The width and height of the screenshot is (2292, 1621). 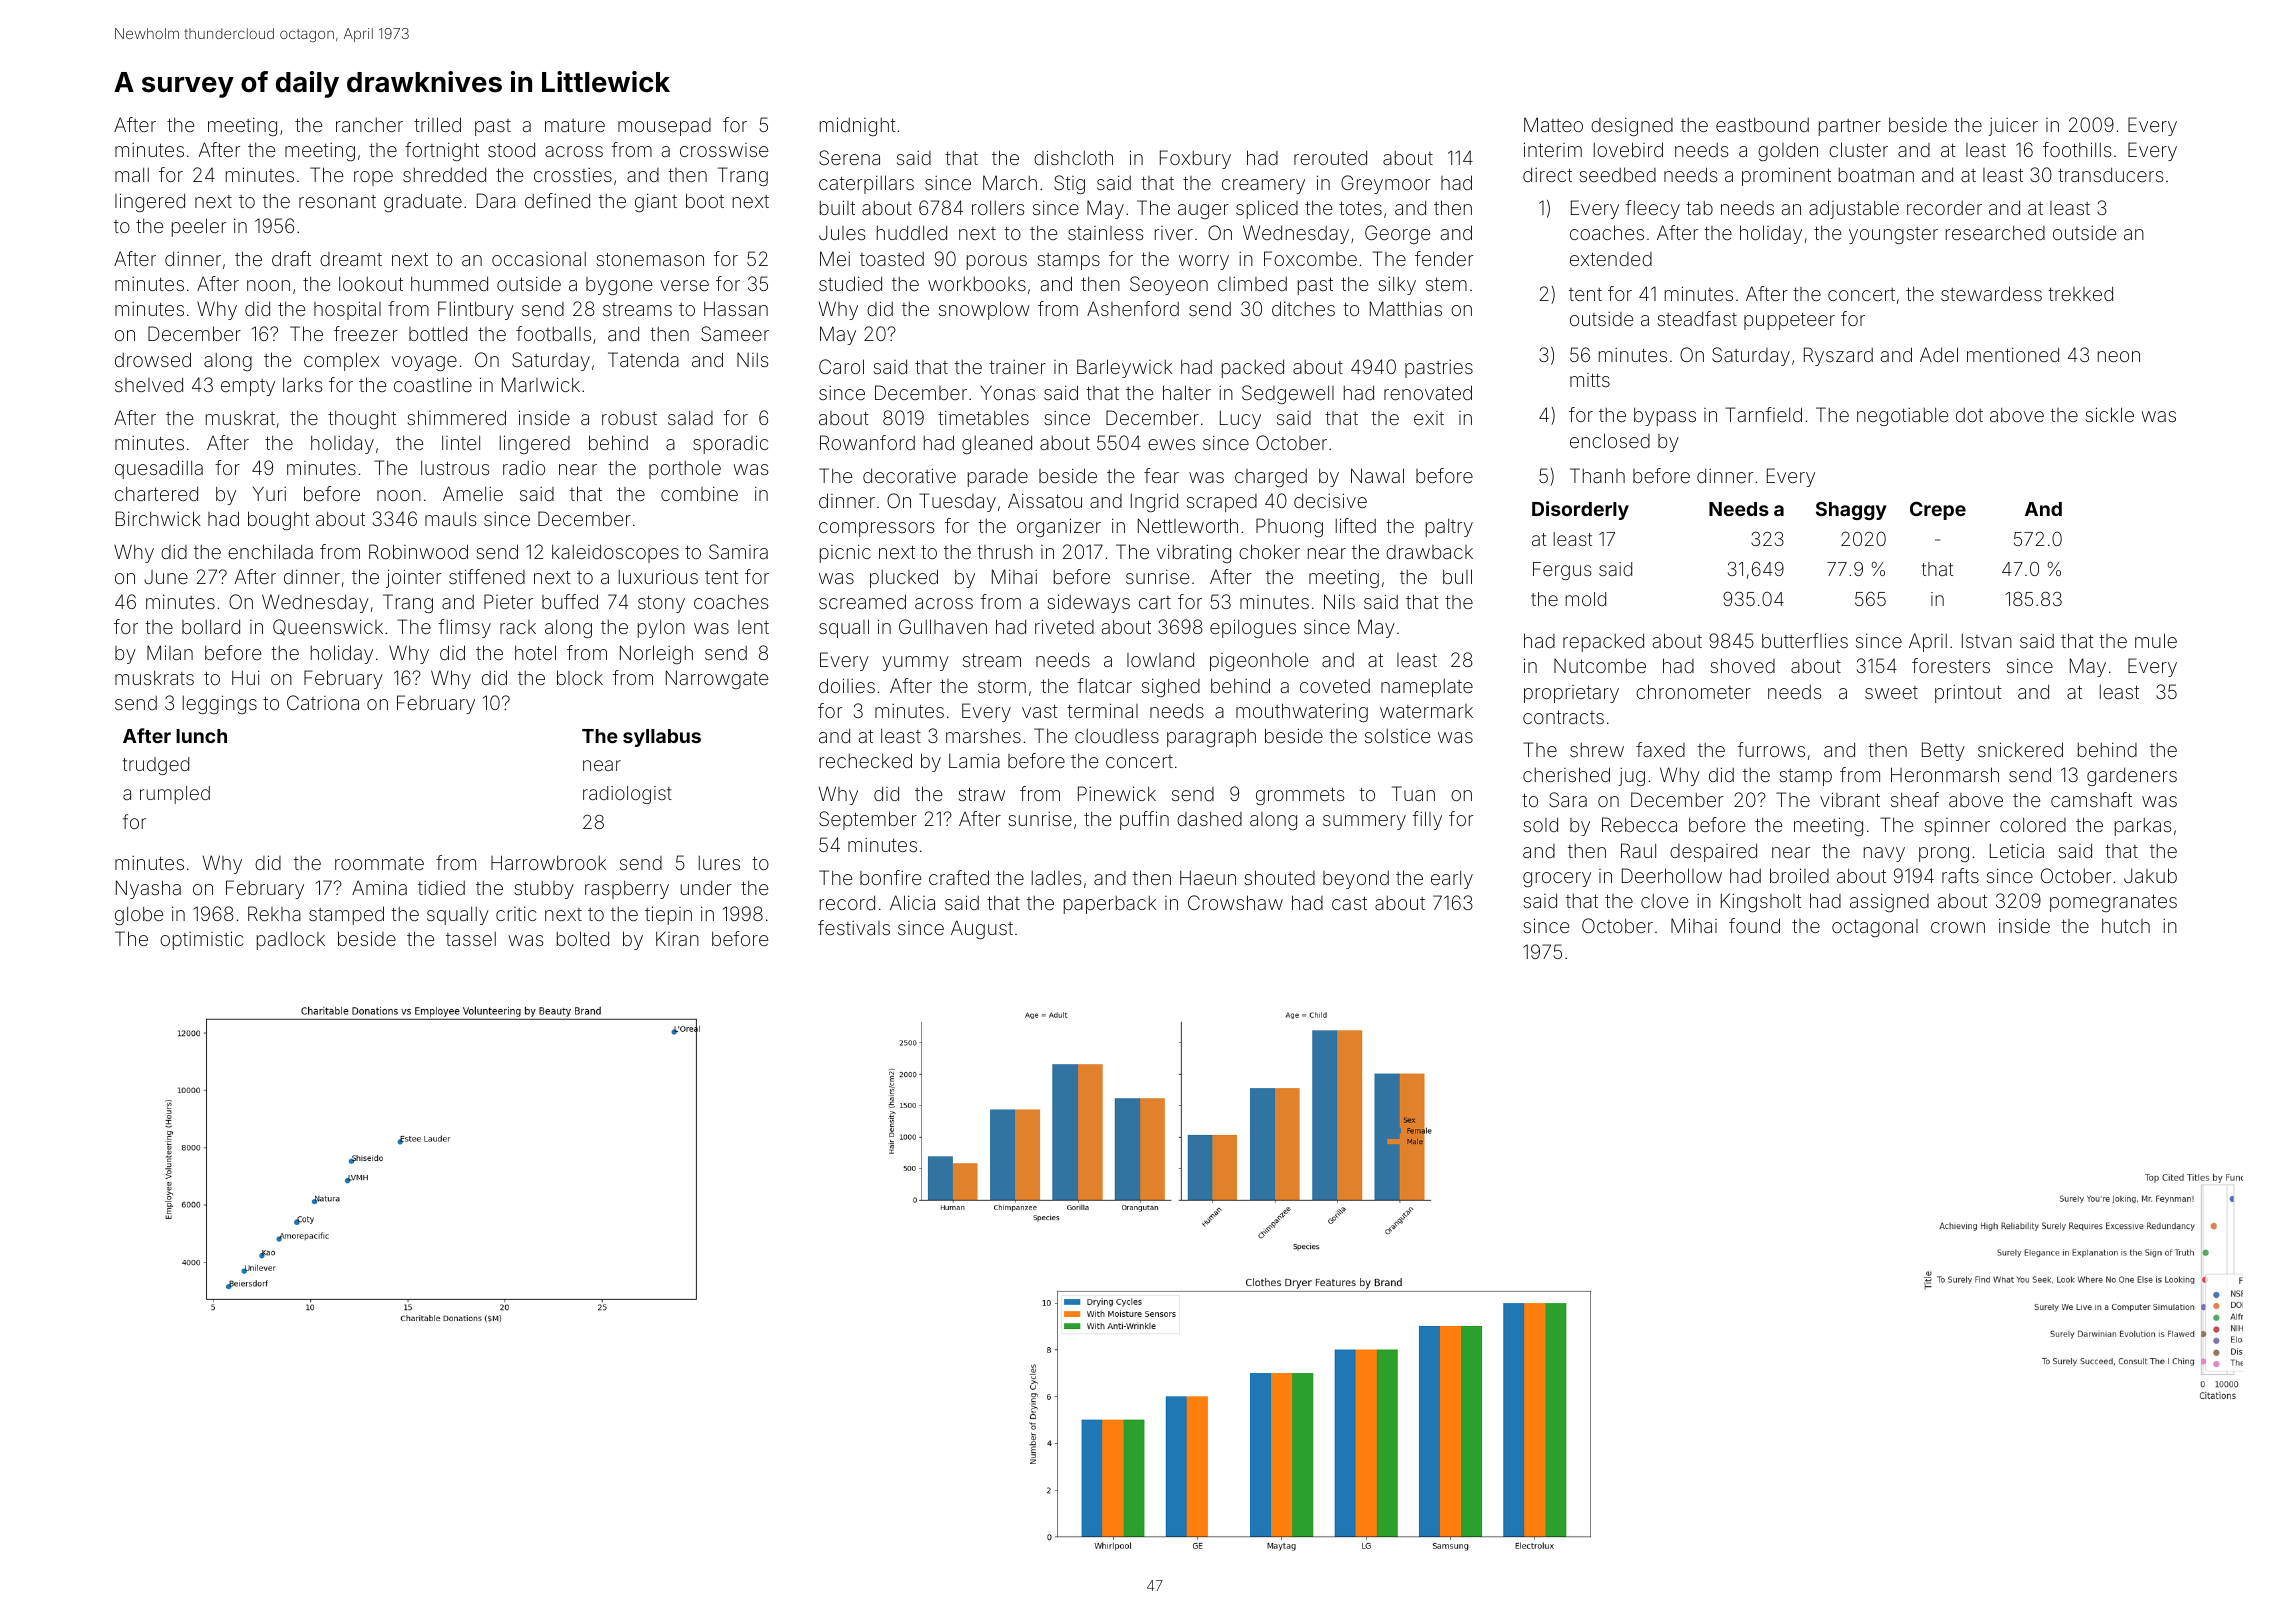 I want to click on vast, so click(x=1040, y=711).
